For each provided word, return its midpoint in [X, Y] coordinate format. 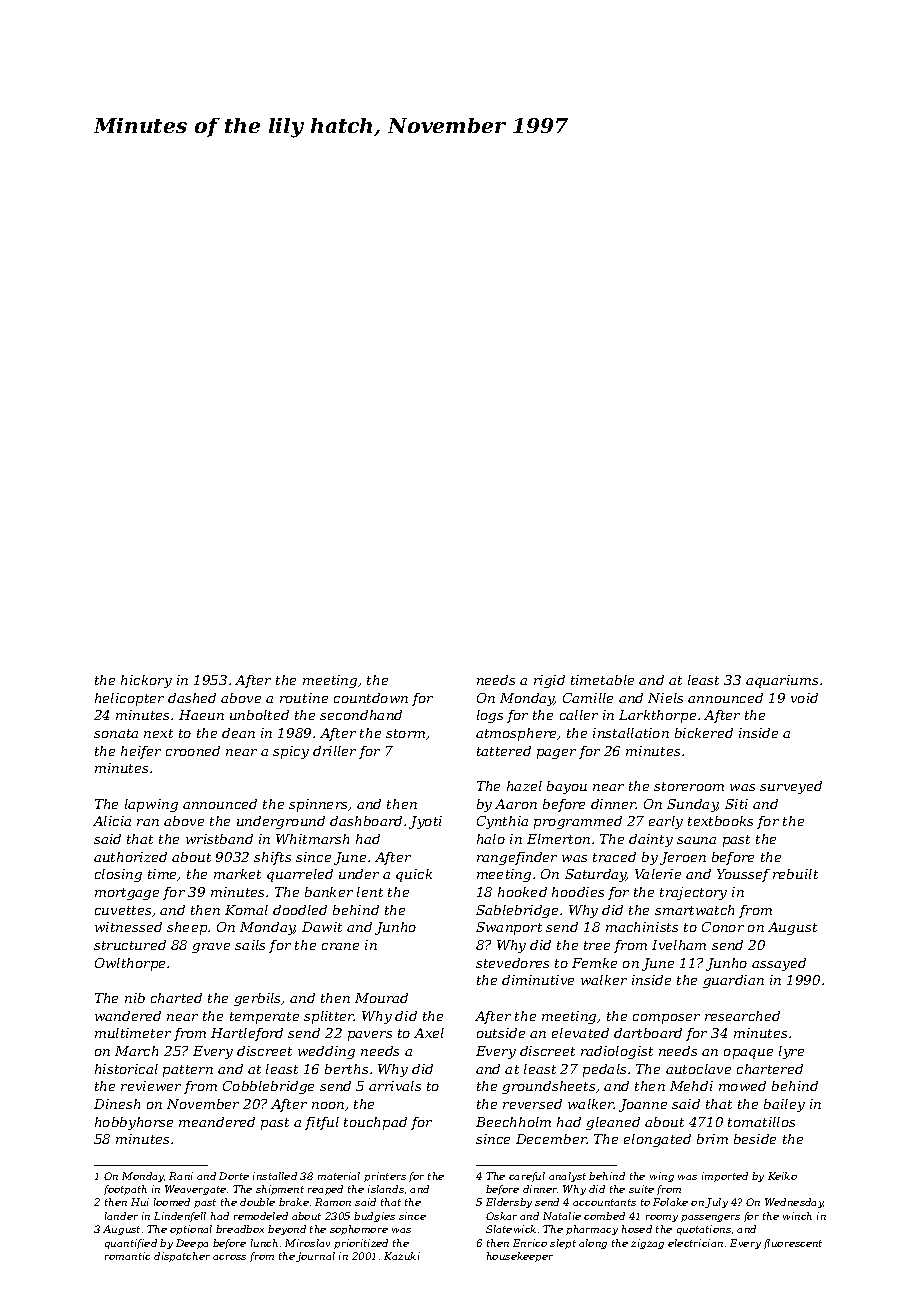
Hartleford [247, 1034]
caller [579, 715]
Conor [723, 927]
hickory [146, 681]
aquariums [782, 681]
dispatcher [182, 1257]
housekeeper [520, 1257]
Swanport [509, 928]
